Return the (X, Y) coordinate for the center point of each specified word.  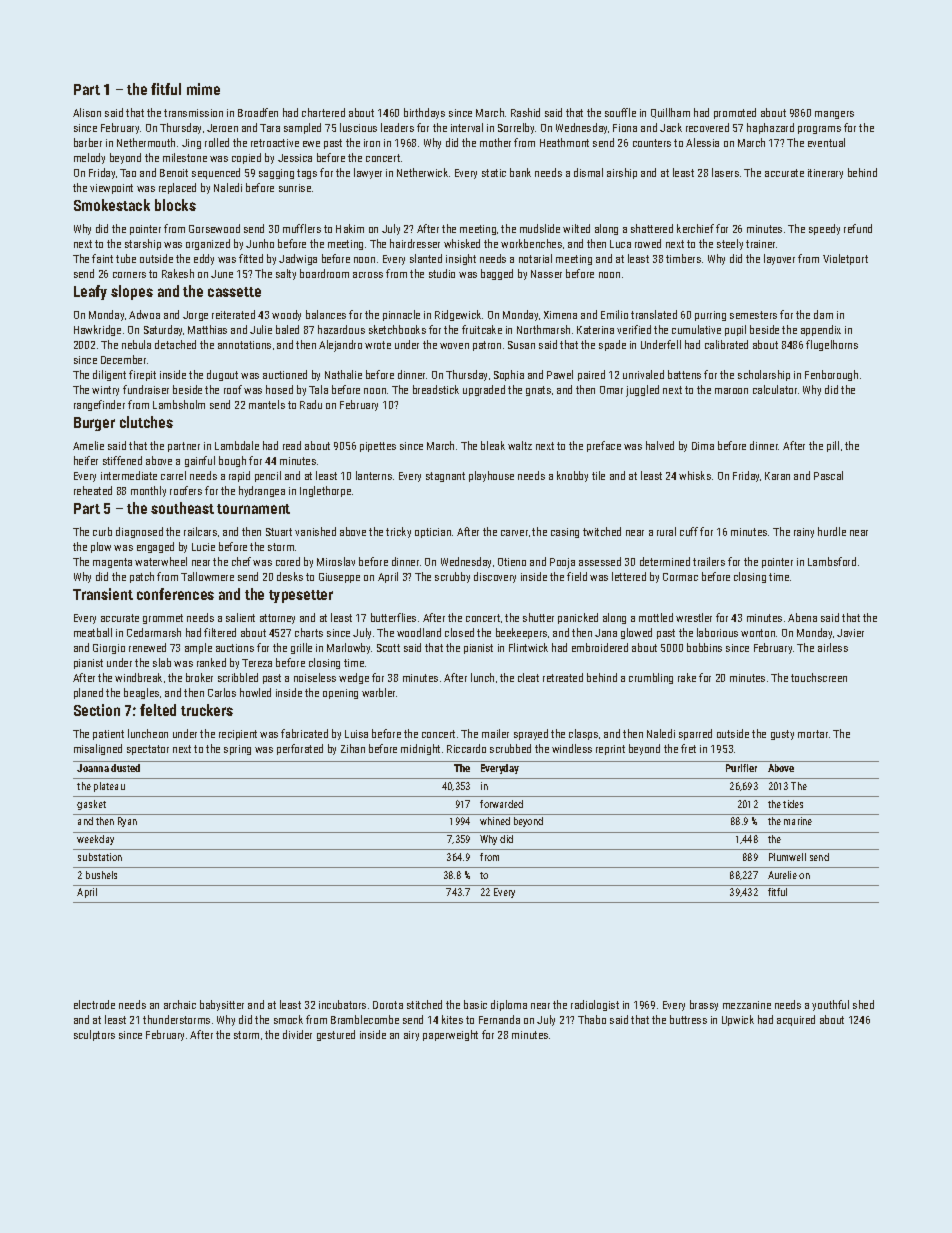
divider (297, 1034)
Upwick (738, 1020)
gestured (336, 1035)
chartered (323, 112)
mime (203, 89)
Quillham (670, 113)
